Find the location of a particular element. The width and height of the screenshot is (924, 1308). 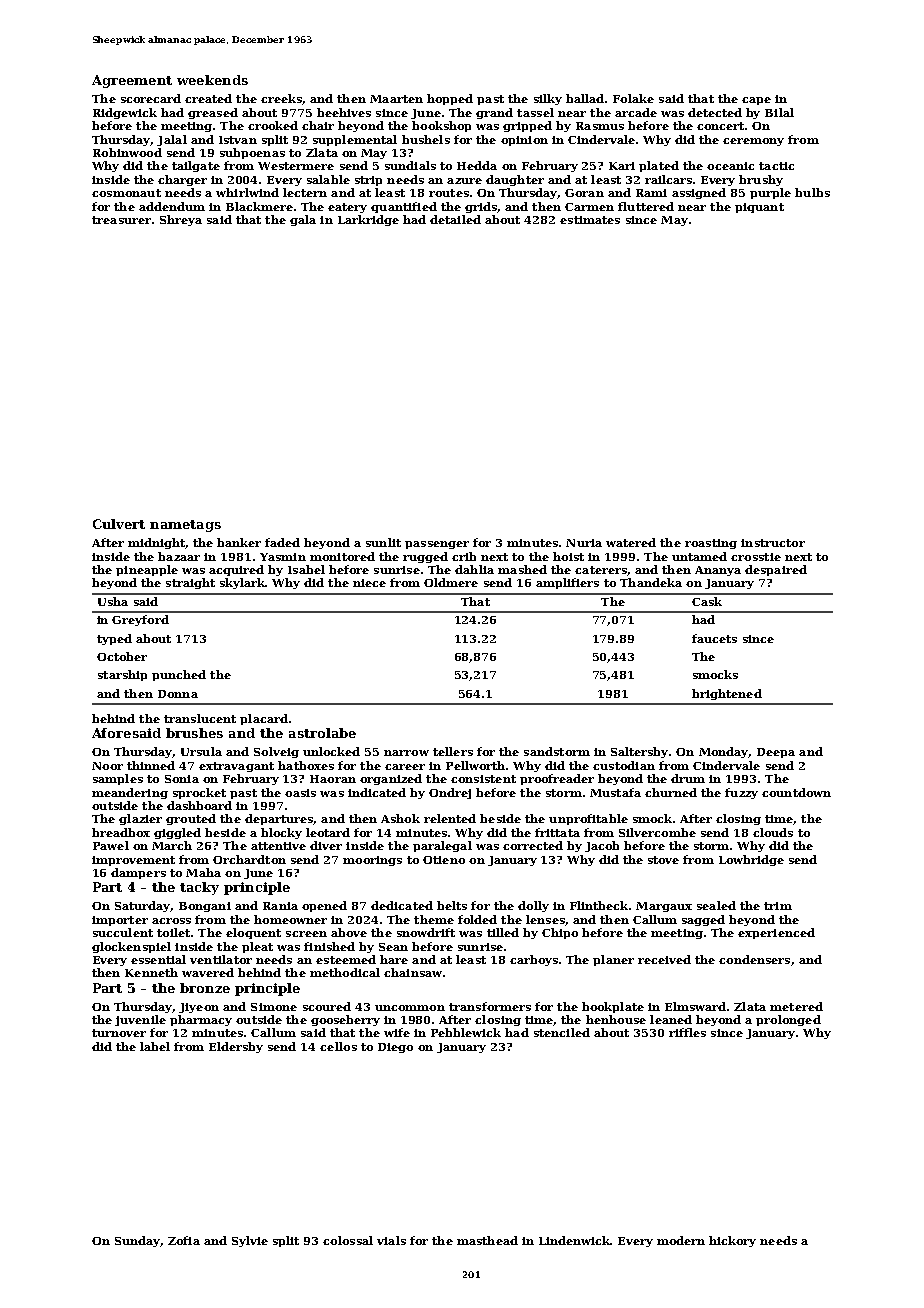

scorecard is located at coordinates (151, 98).
